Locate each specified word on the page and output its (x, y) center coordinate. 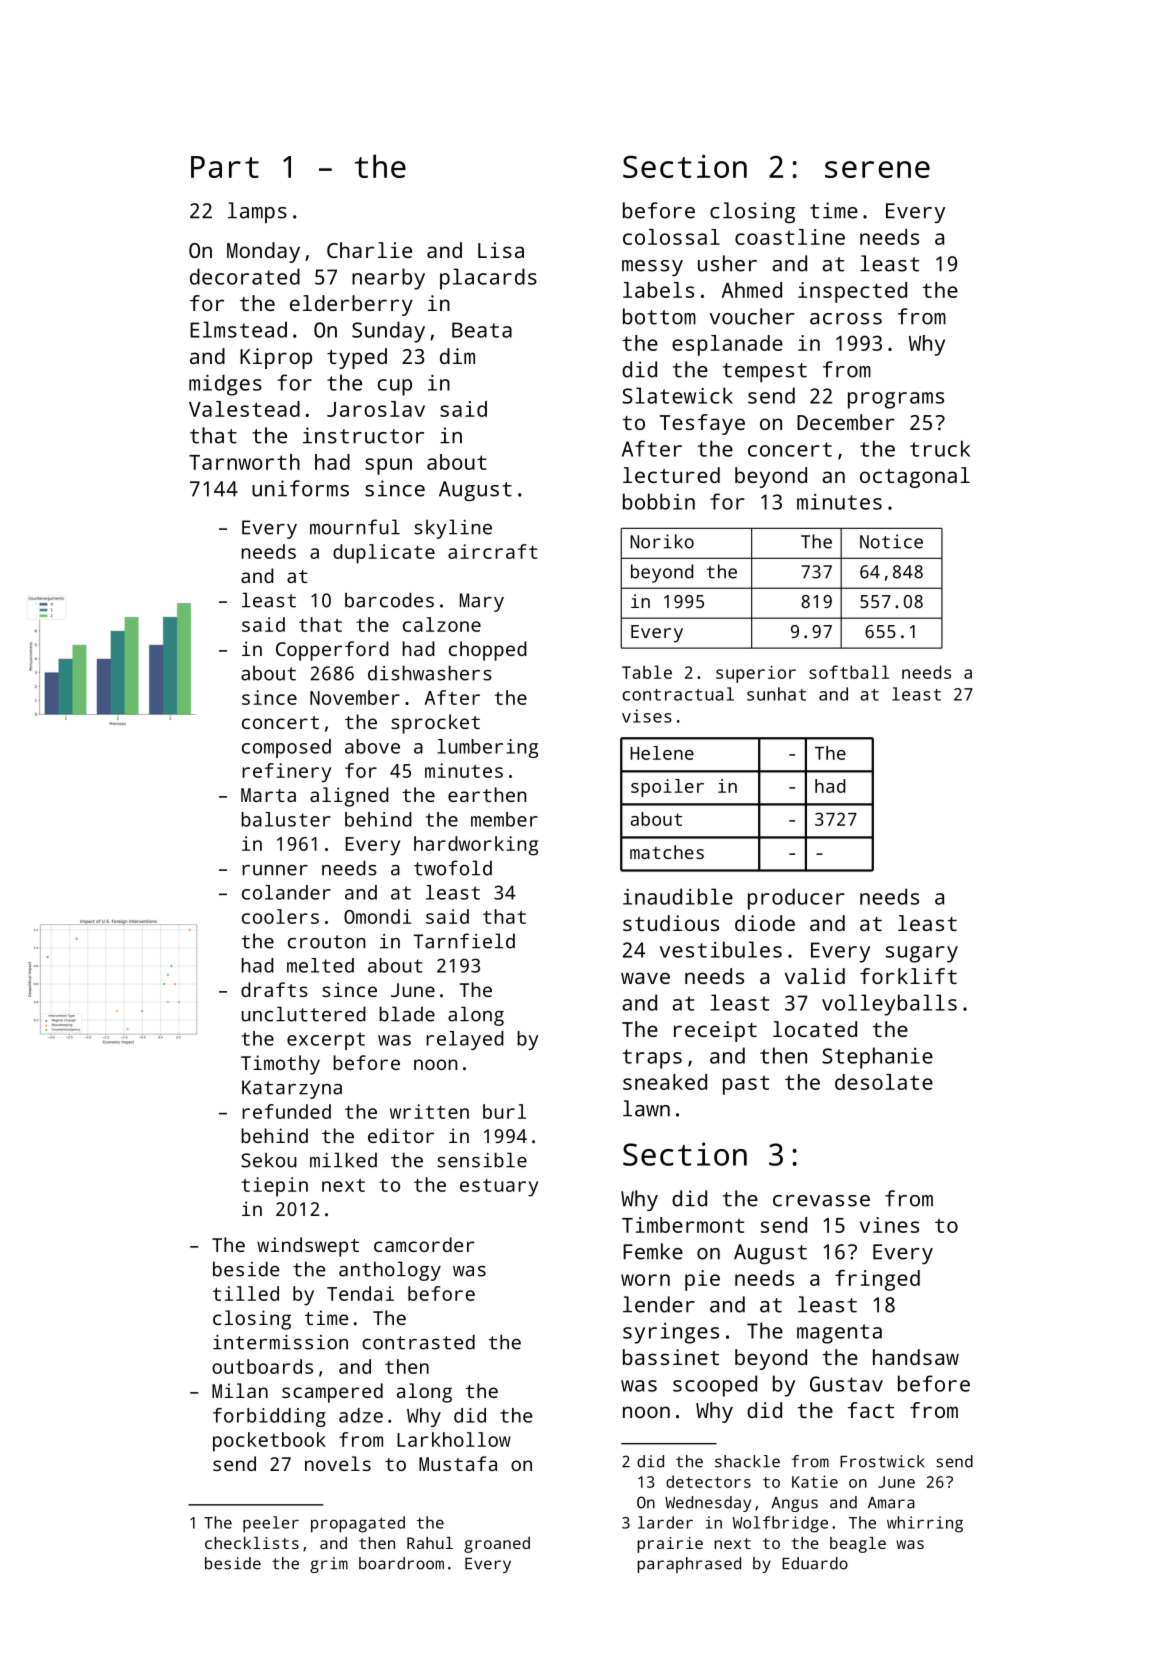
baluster (286, 819)
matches (667, 852)
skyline (453, 529)
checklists (252, 1543)
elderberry (351, 305)
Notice (891, 541)
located (815, 1029)
